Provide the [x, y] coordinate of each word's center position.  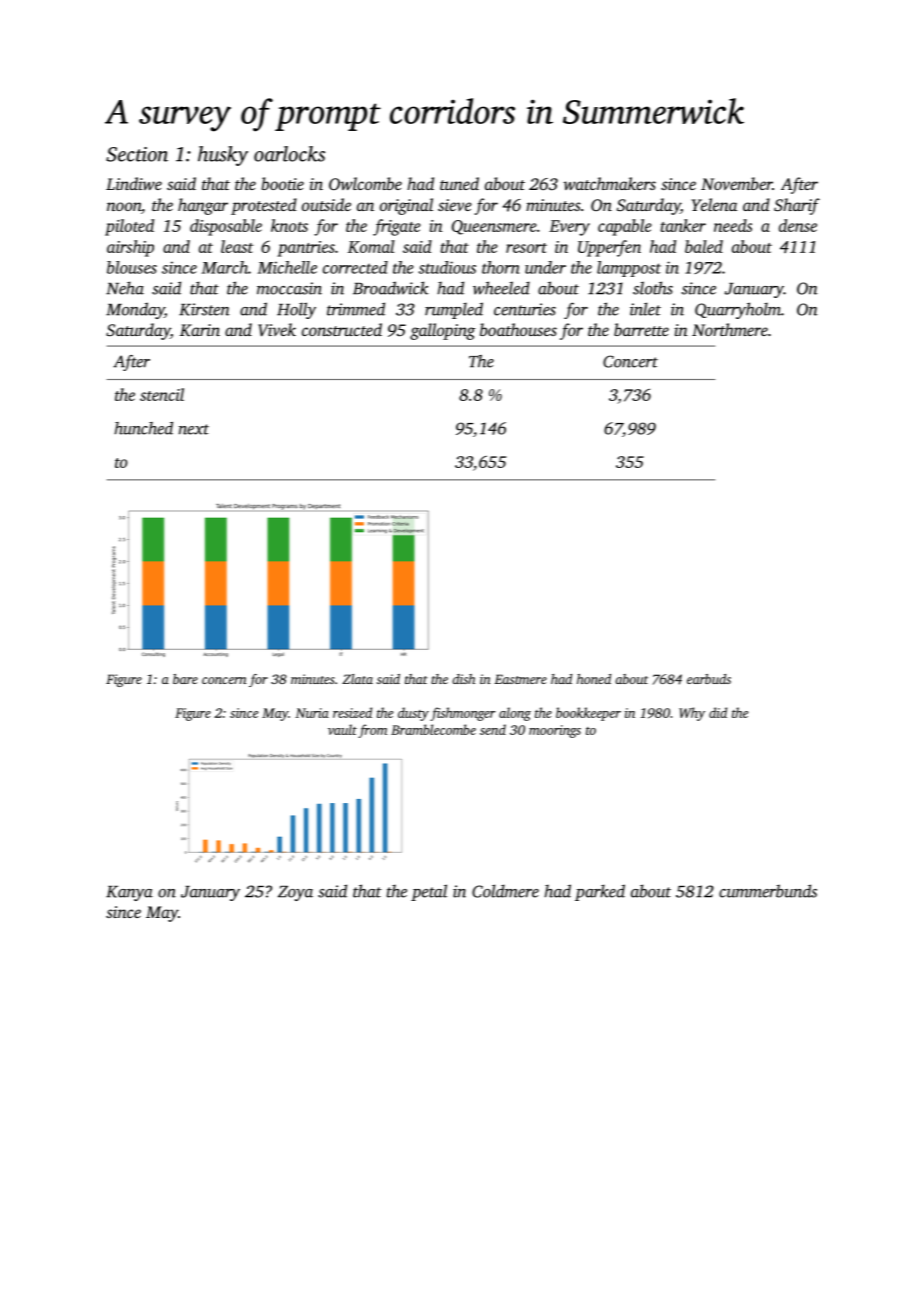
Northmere [730, 329]
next [194, 429]
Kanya [129, 893]
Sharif [797, 206]
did [718, 712]
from [372, 731]
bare [185, 679]
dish [463, 679]
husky [223, 156]
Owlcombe [365, 183]
